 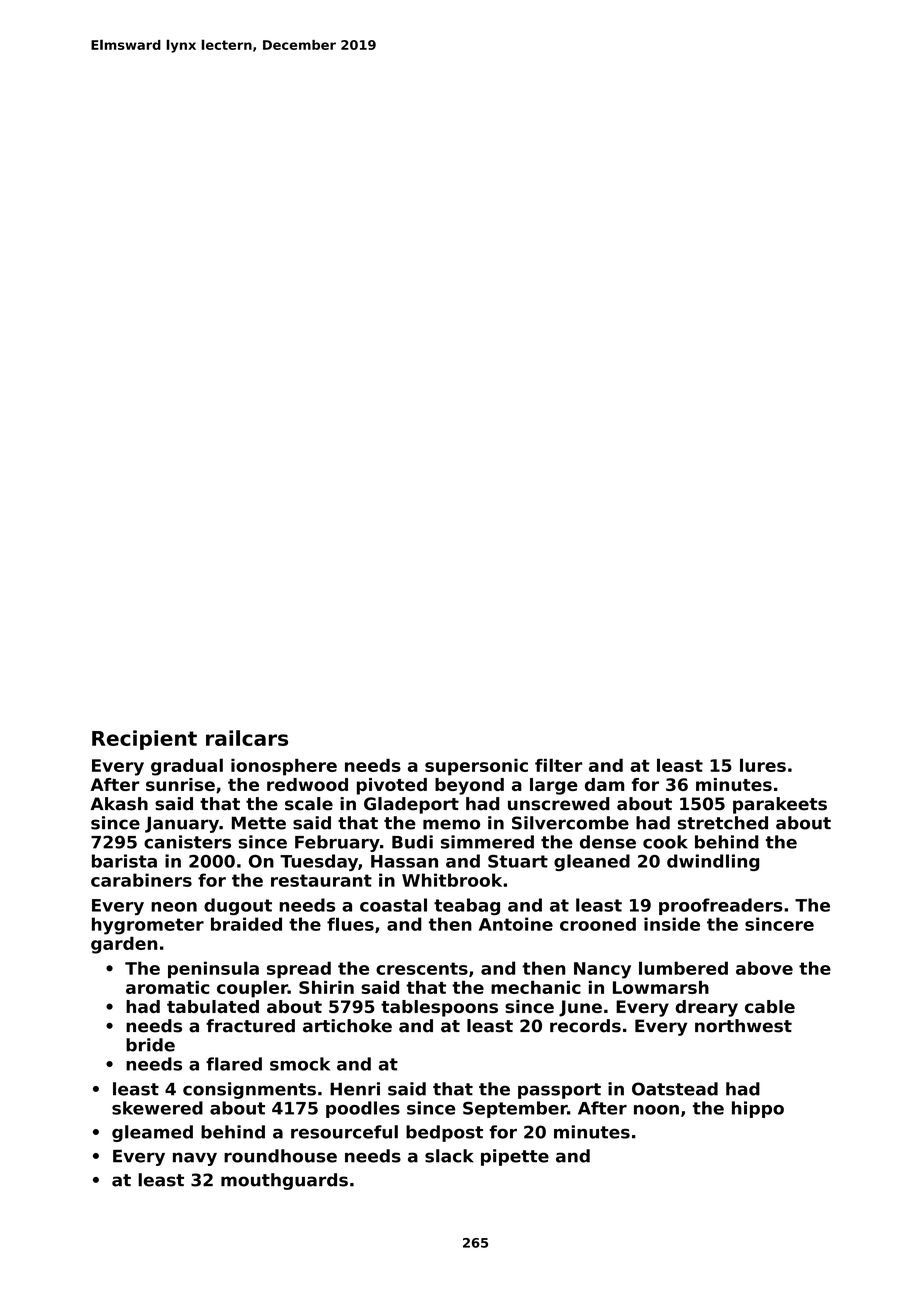 I want to click on aromatic, so click(x=167, y=987).
